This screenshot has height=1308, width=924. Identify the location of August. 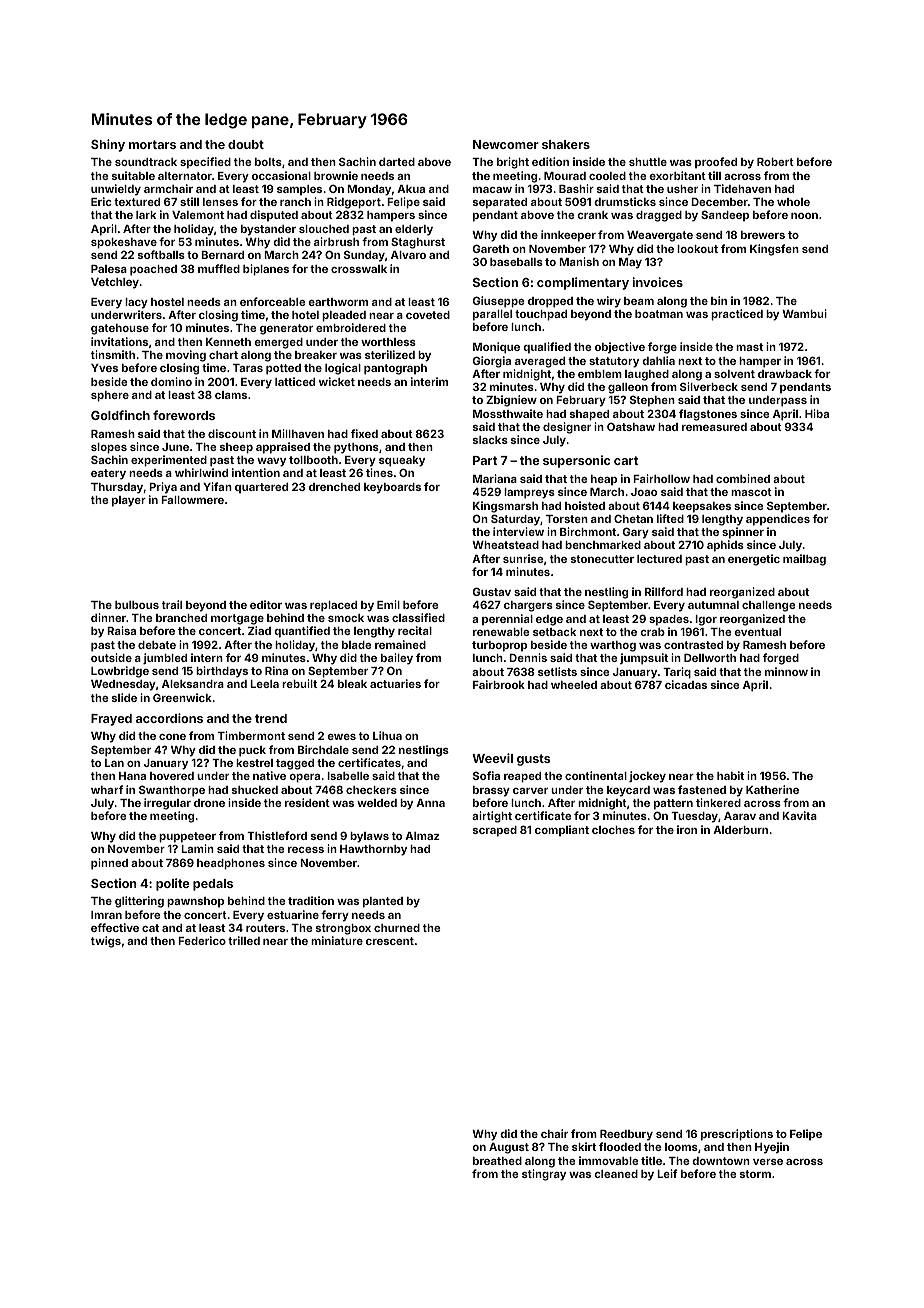
(509, 1148).
